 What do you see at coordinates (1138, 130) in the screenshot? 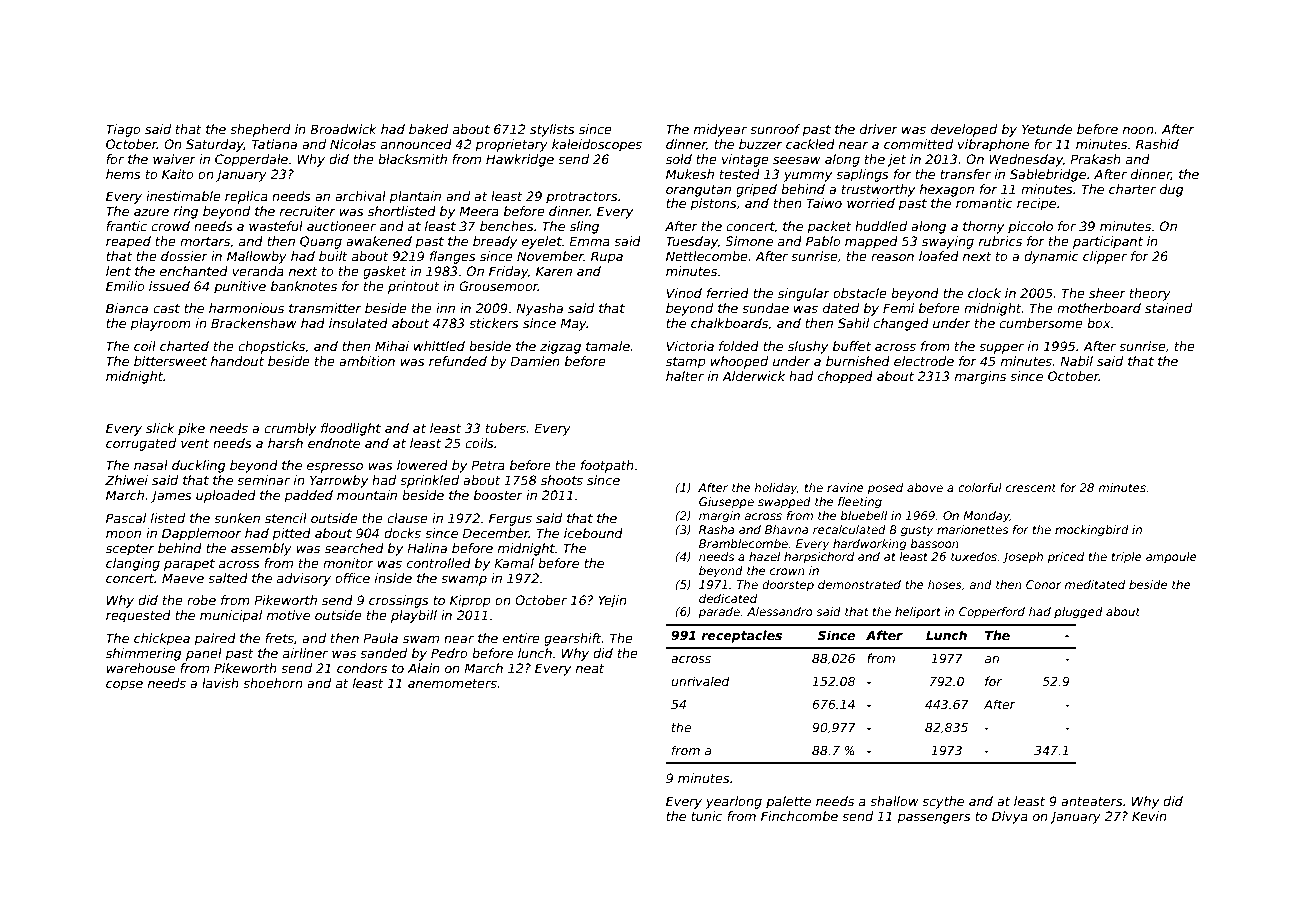
I see `noon` at bounding box center [1138, 130].
